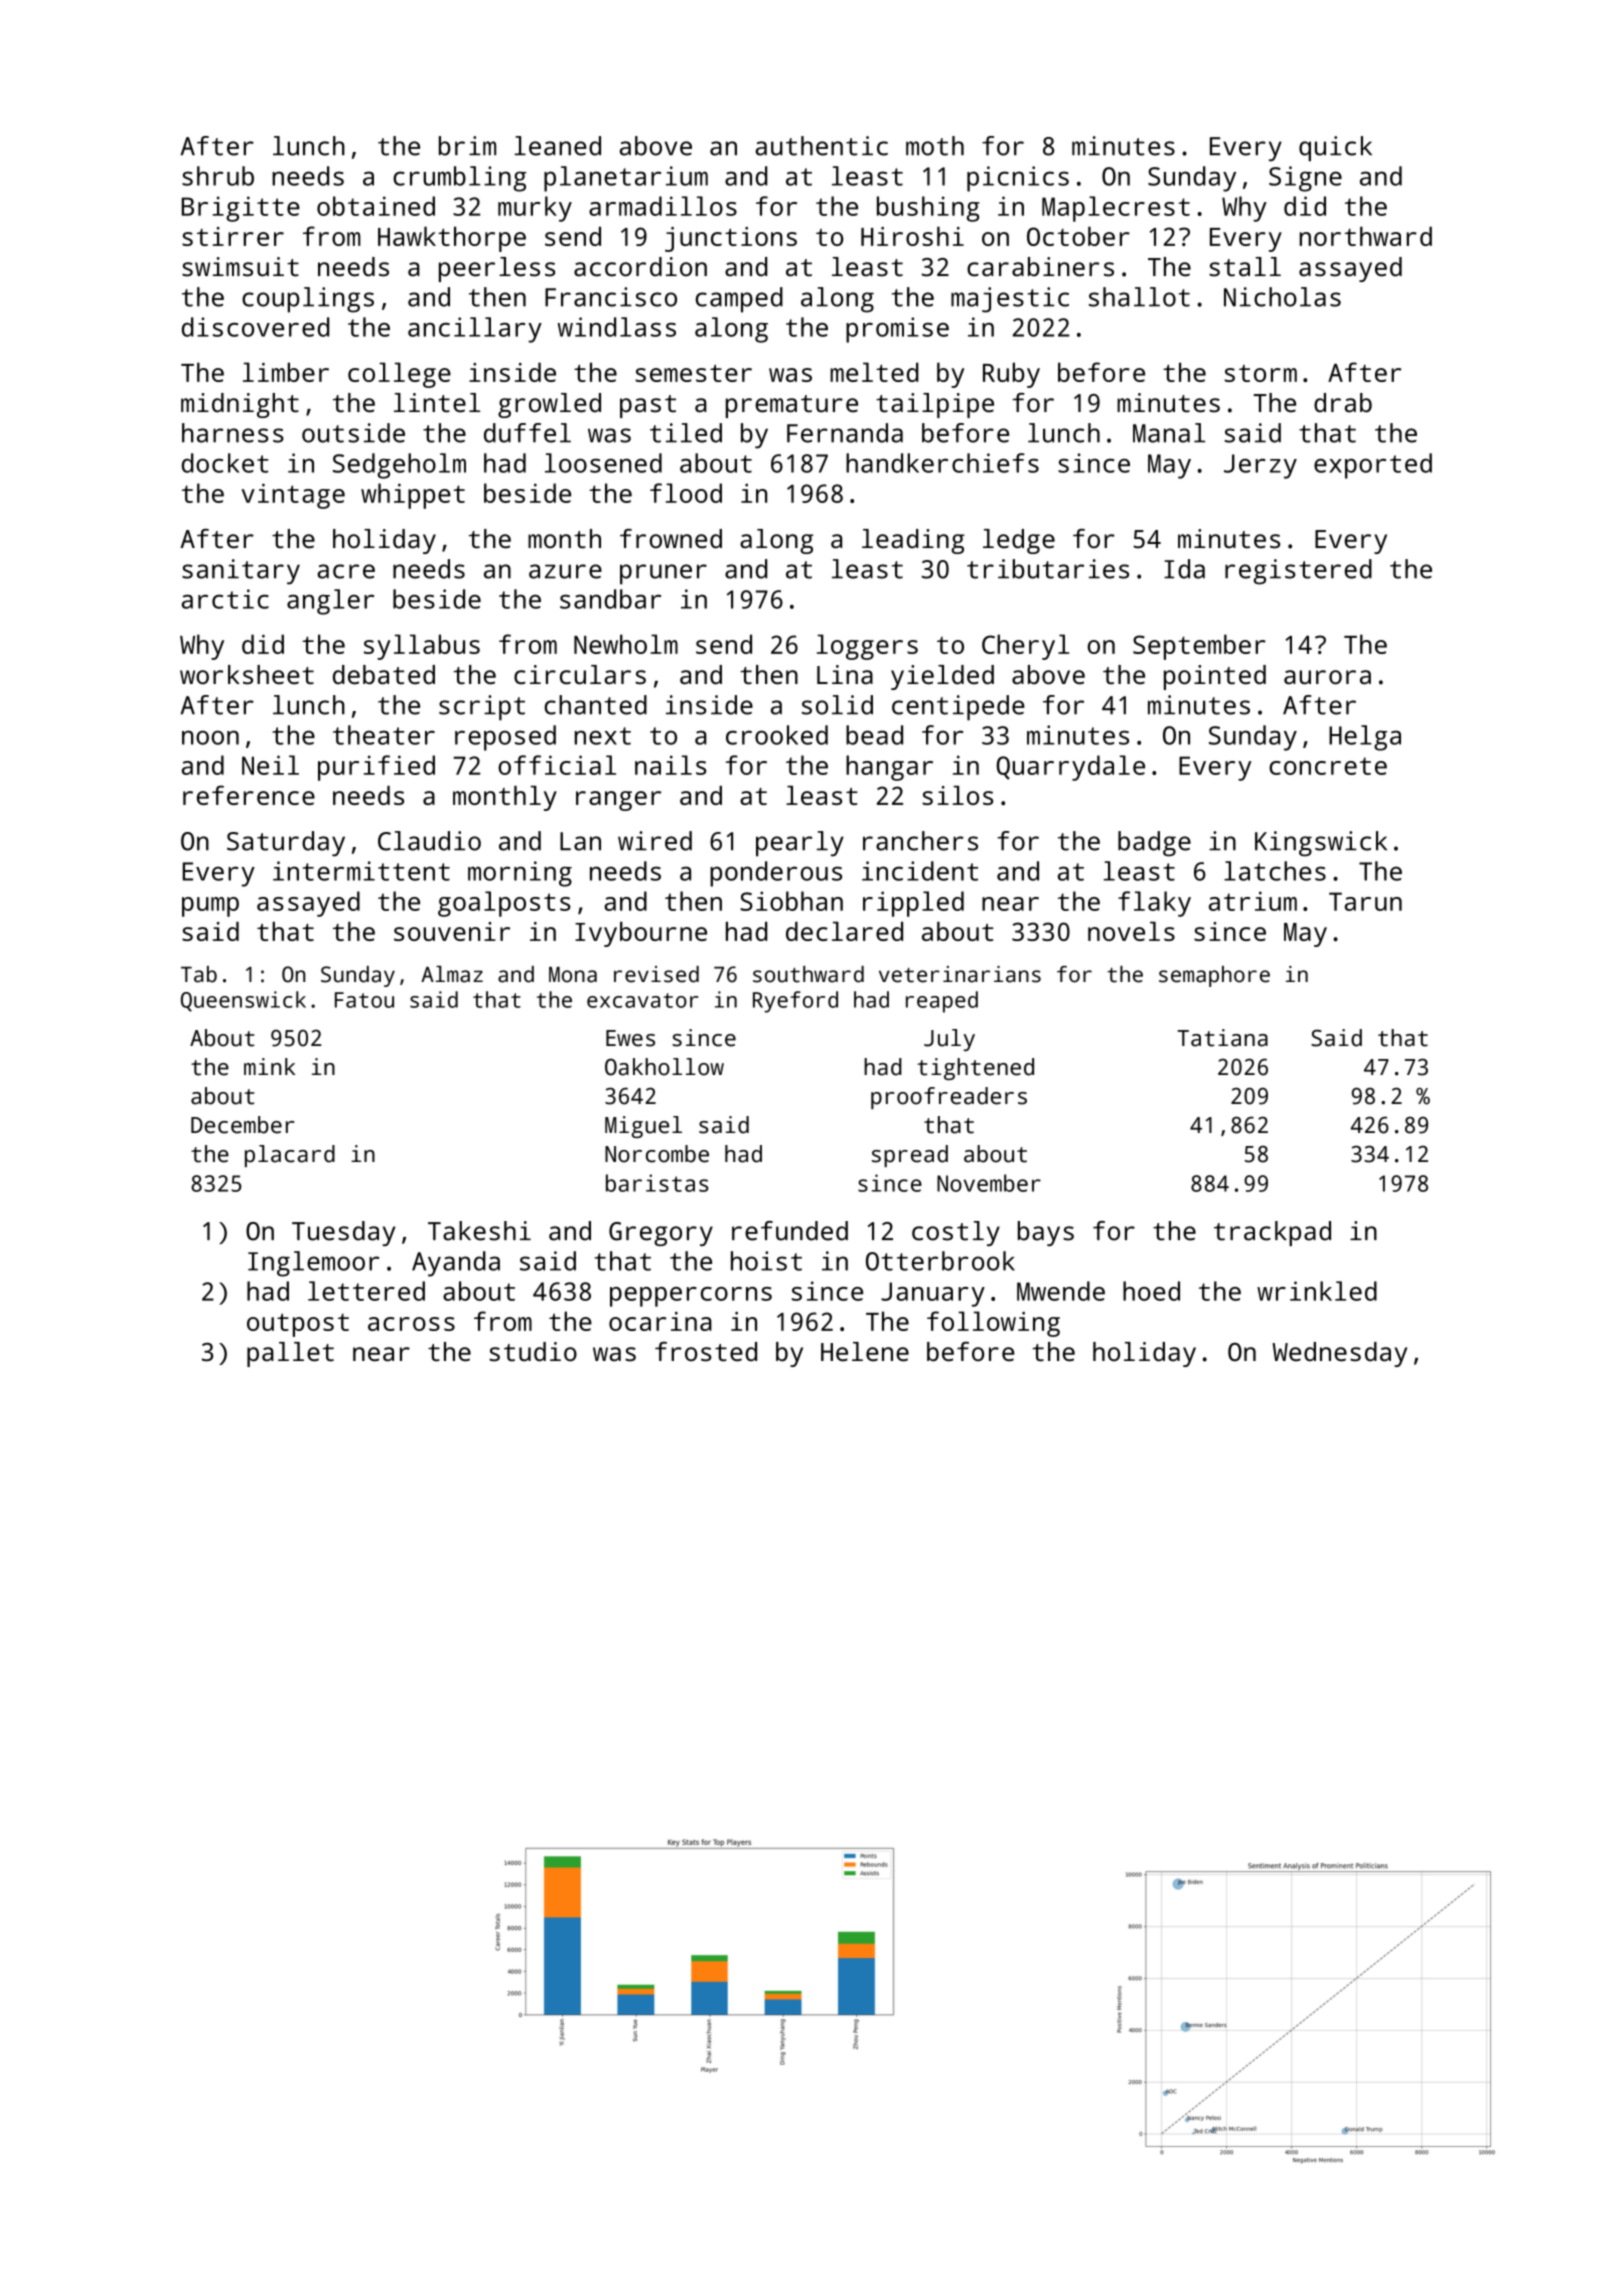 This screenshot has height=2292, width=1620. I want to click on intermittent, so click(361, 871).
